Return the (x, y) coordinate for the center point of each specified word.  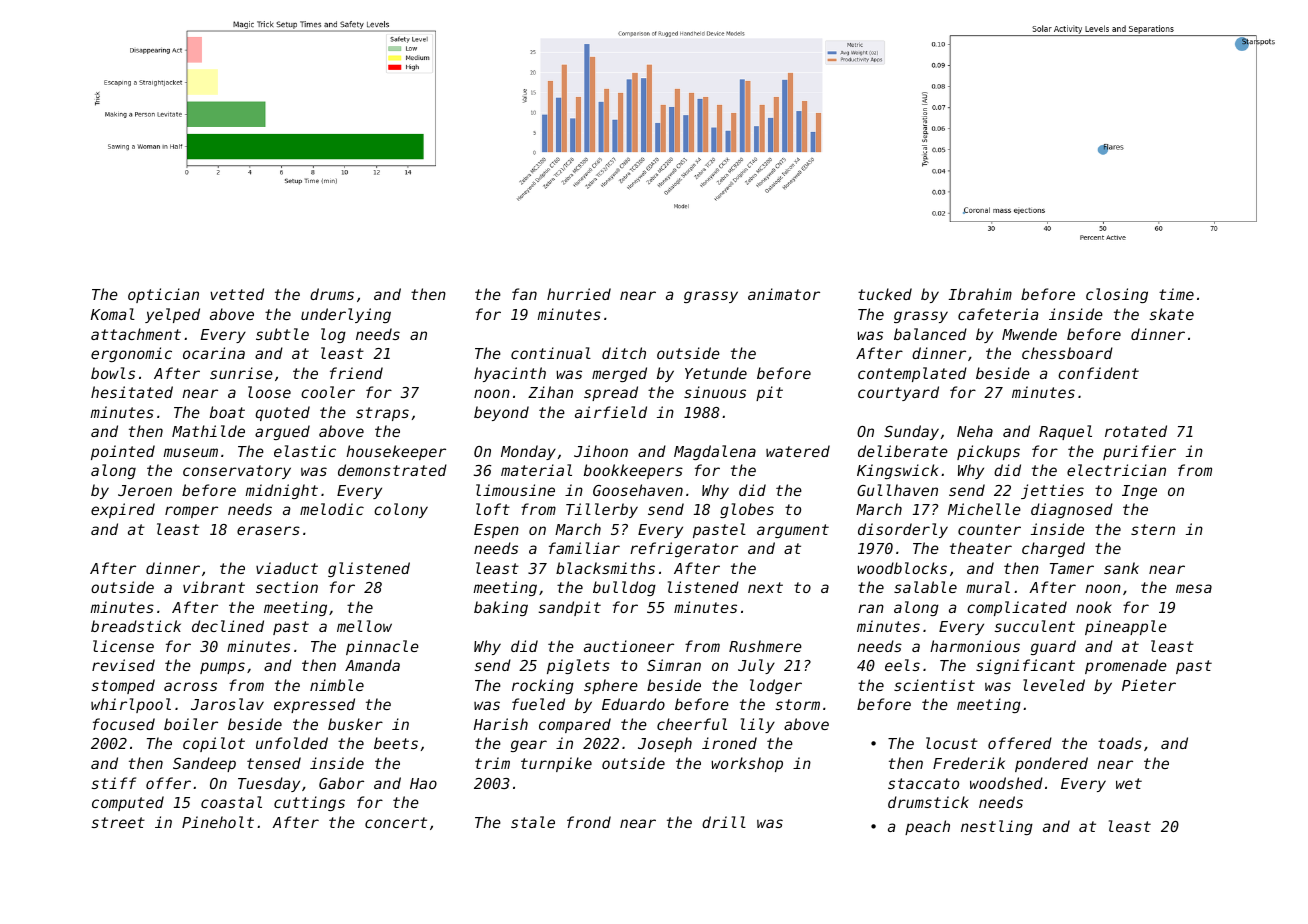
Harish (501, 724)
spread (611, 393)
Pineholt (218, 822)
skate (1171, 314)
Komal (113, 314)
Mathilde (208, 431)
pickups (988, 452)
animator (784, 294)
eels (902, 665)
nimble (337, 685)
